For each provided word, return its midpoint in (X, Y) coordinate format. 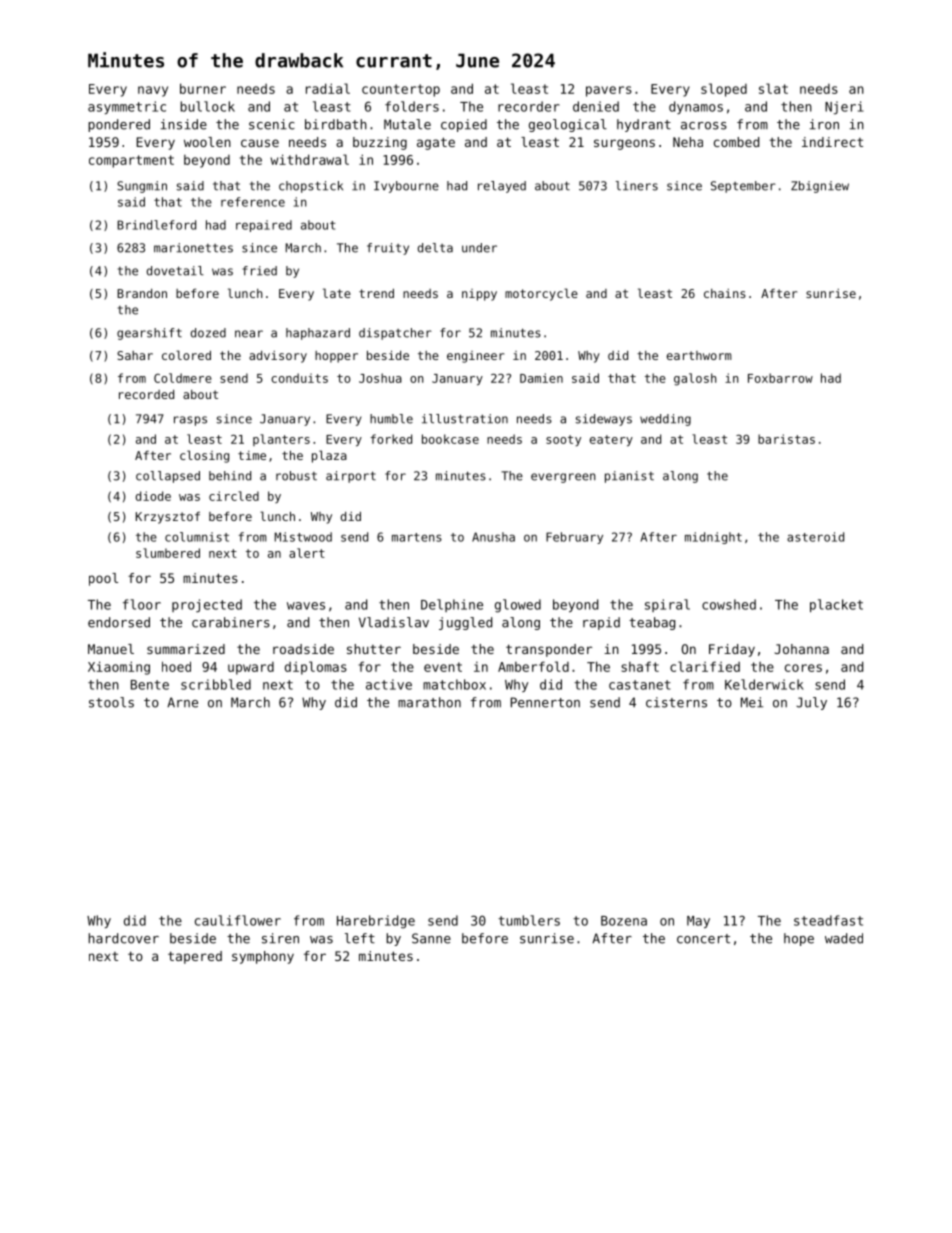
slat (773, 88)
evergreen (563, 478)
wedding (665, 420)
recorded (146, 394)
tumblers (529, 920)
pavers (609, 91)
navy (153, 91)
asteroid (815, 537)
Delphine (452, 605)
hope (799, 939)
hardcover (124, 938)
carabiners (231, 622)
